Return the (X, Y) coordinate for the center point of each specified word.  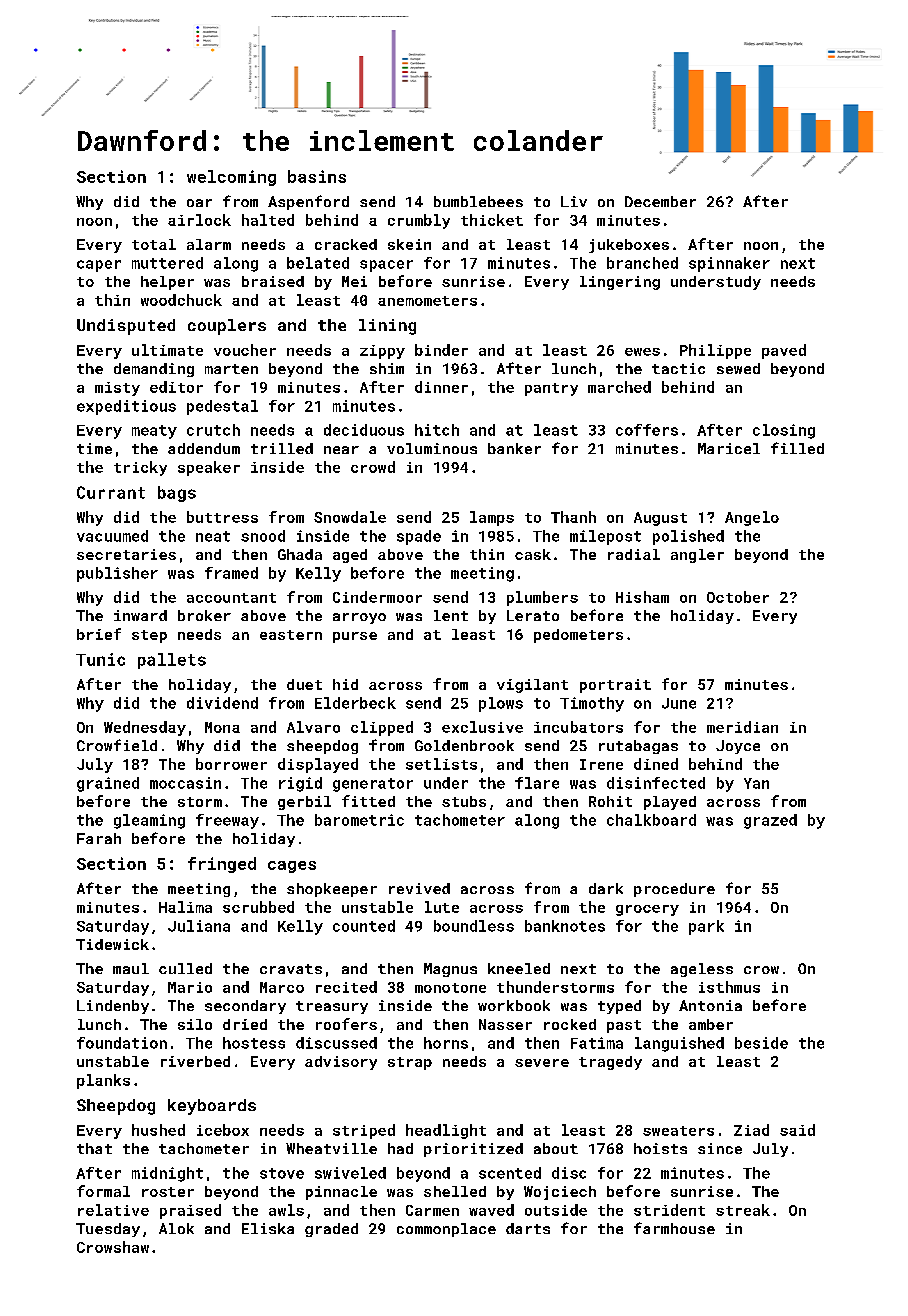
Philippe (715, 351)
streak (743, 1210)
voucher (245, 350)
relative (113, 1210)
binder (441, 350)
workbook (514, 1005)
